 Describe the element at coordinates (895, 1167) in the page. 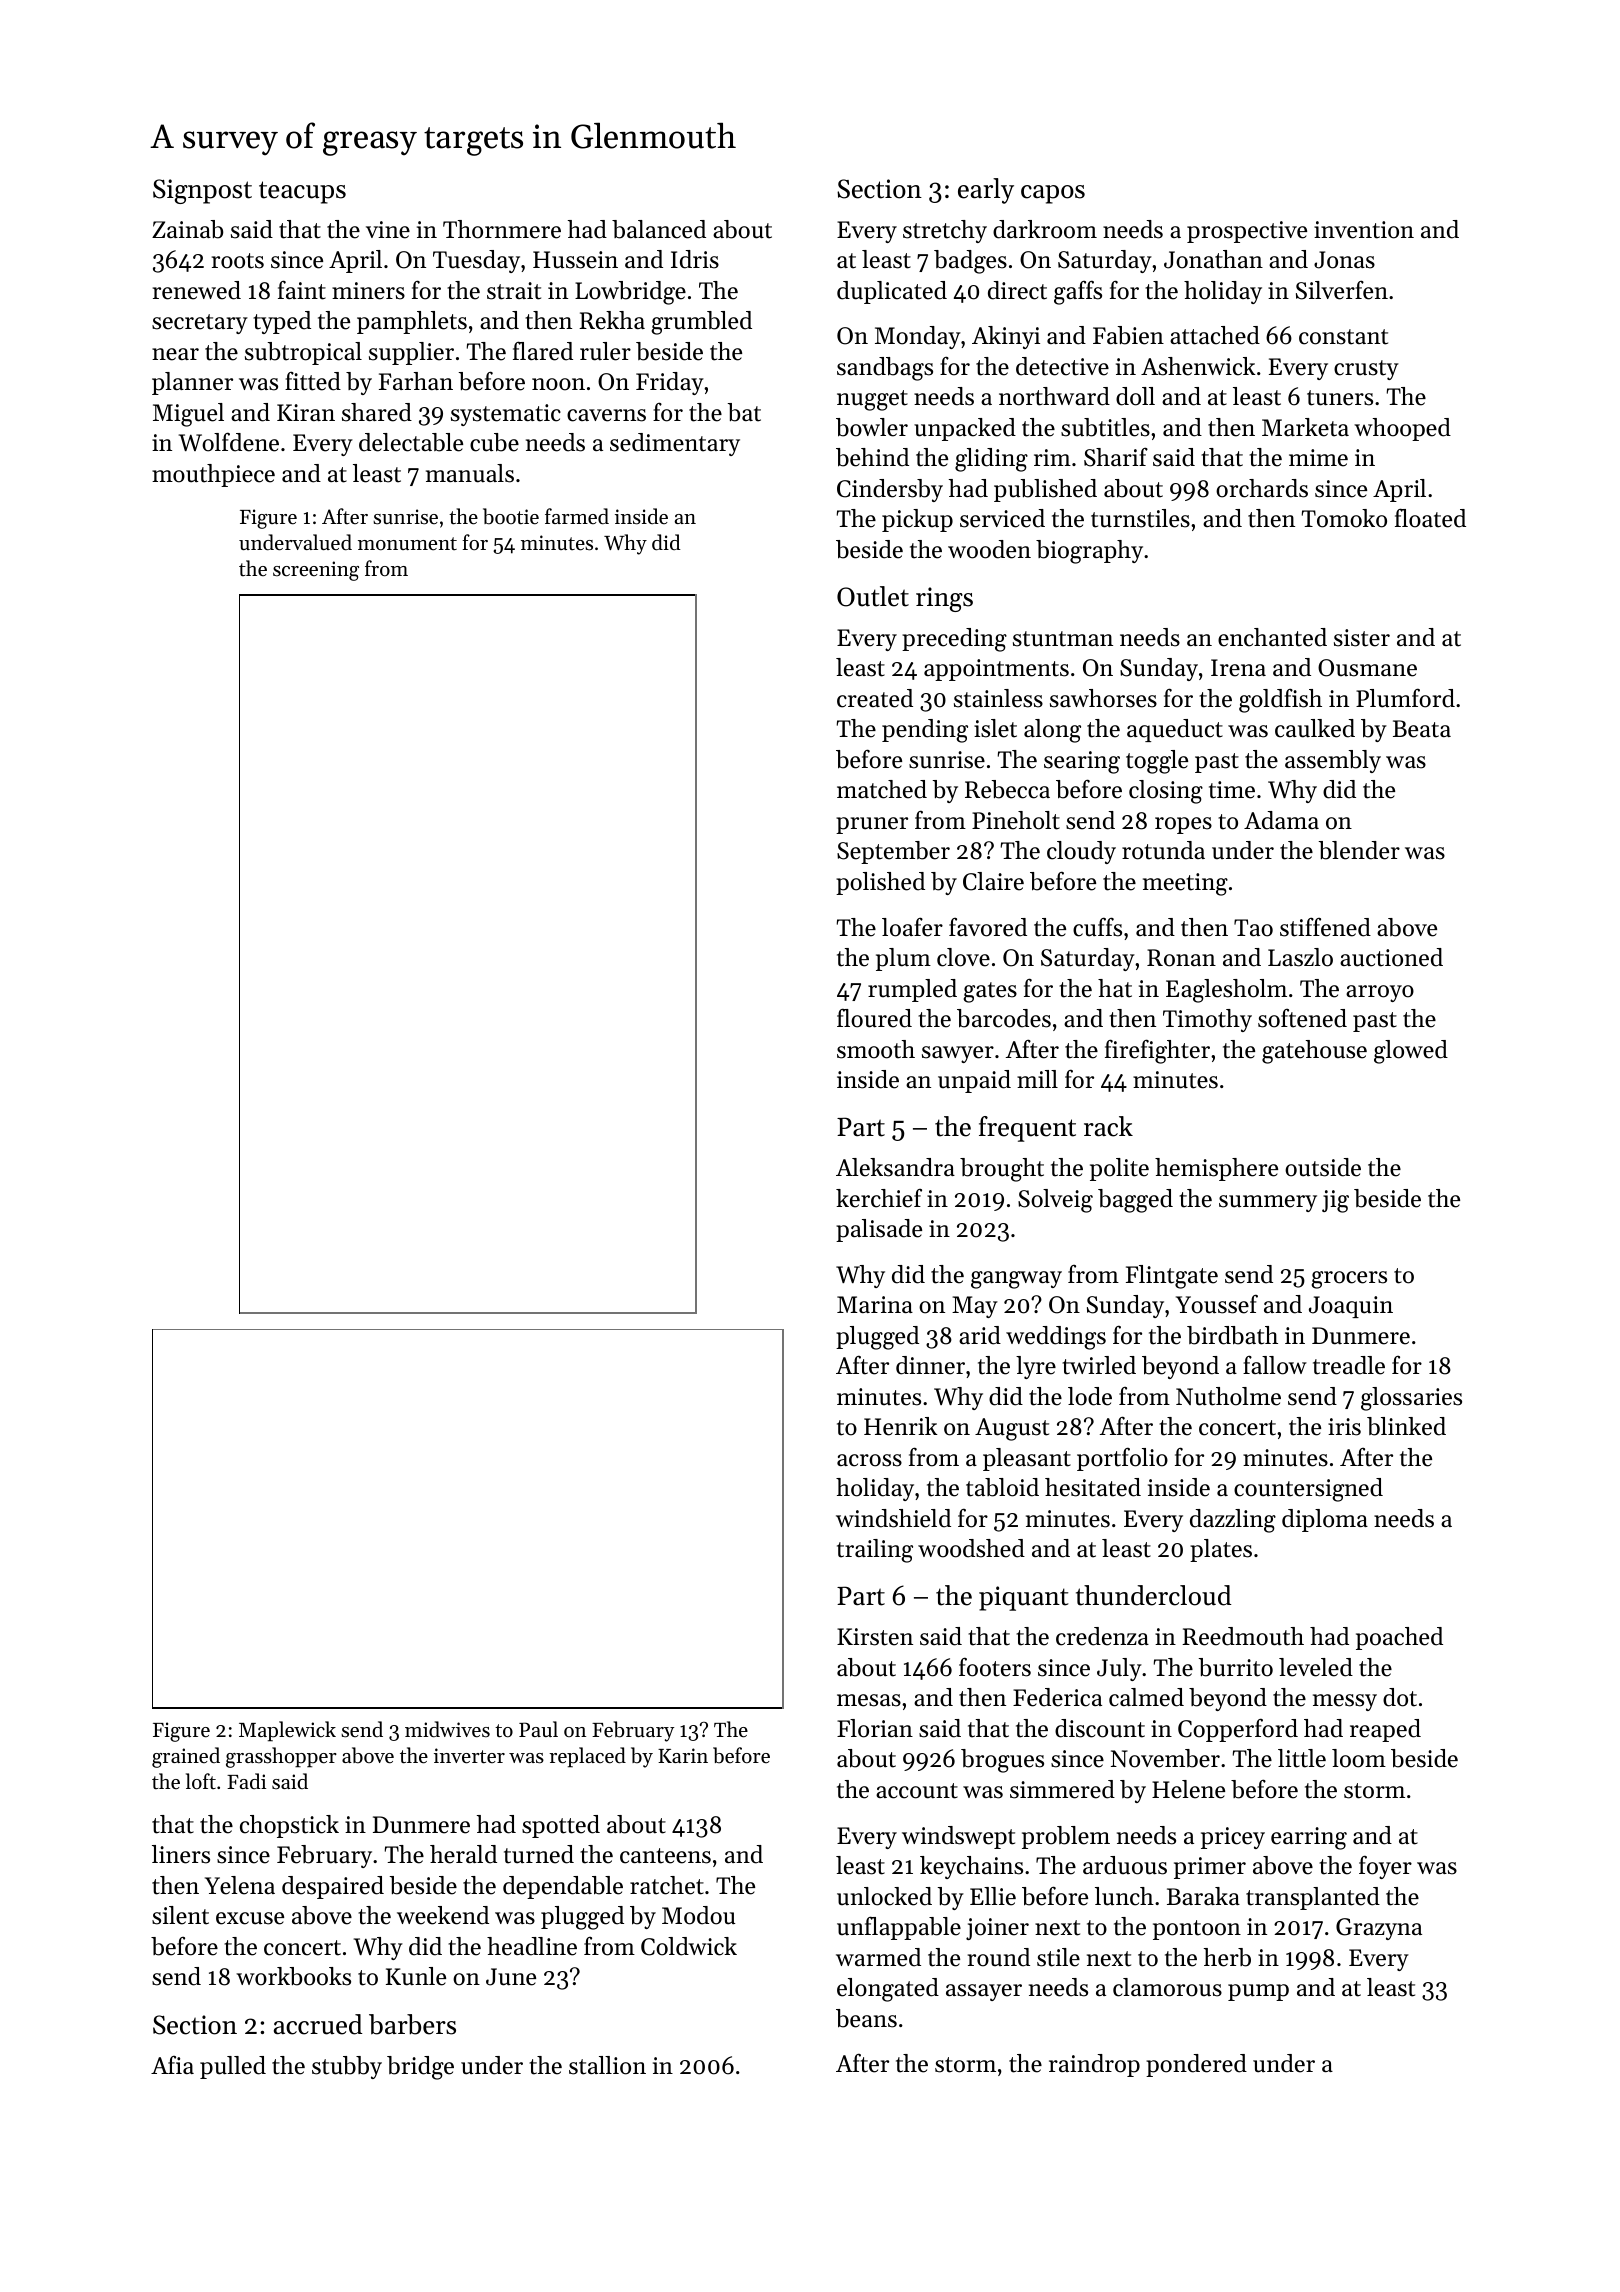

I see `Aleksandra` at that location.
